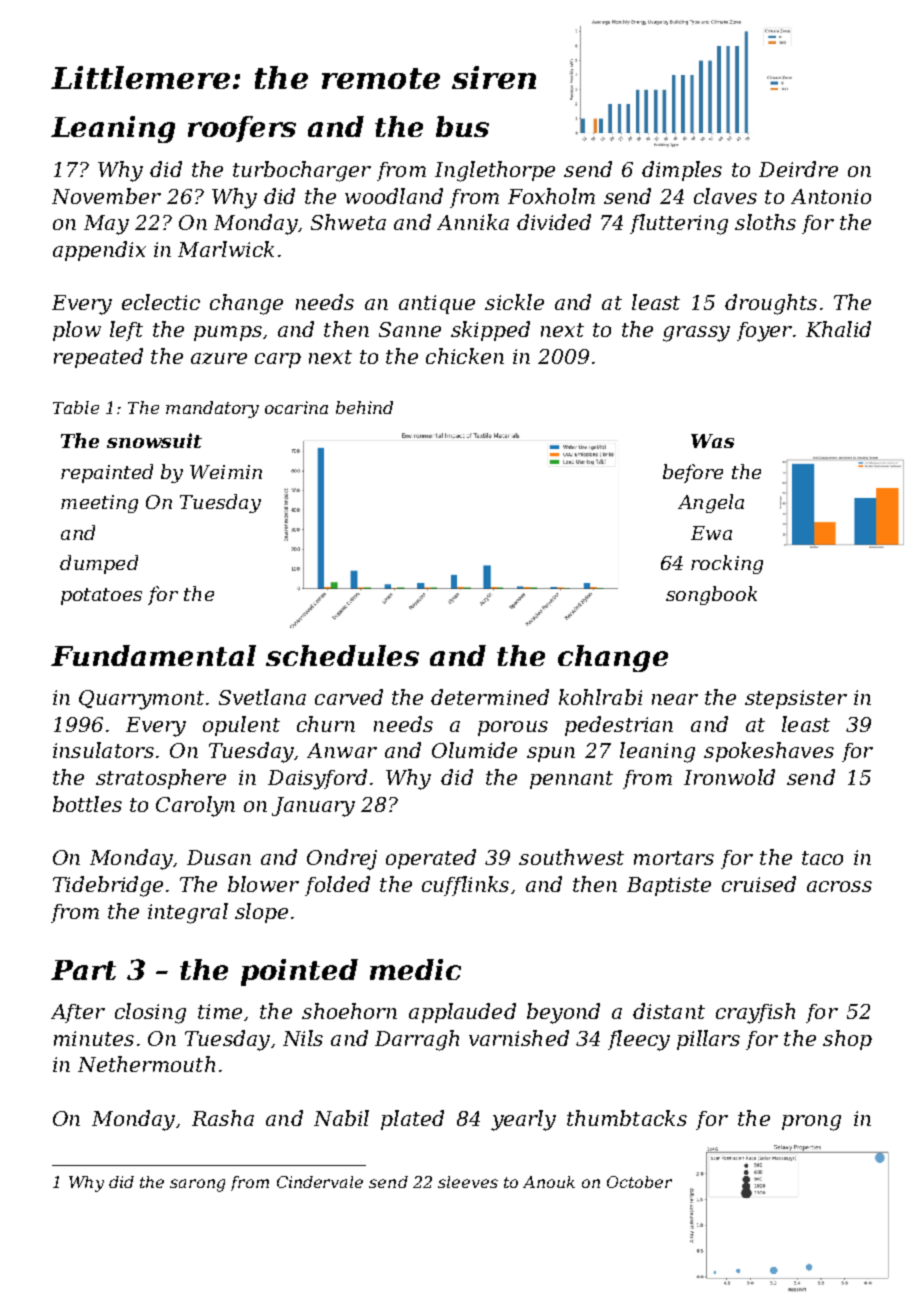  Describe the element at coordinates (242, 129) in the image. I see `roofers` at that location.
